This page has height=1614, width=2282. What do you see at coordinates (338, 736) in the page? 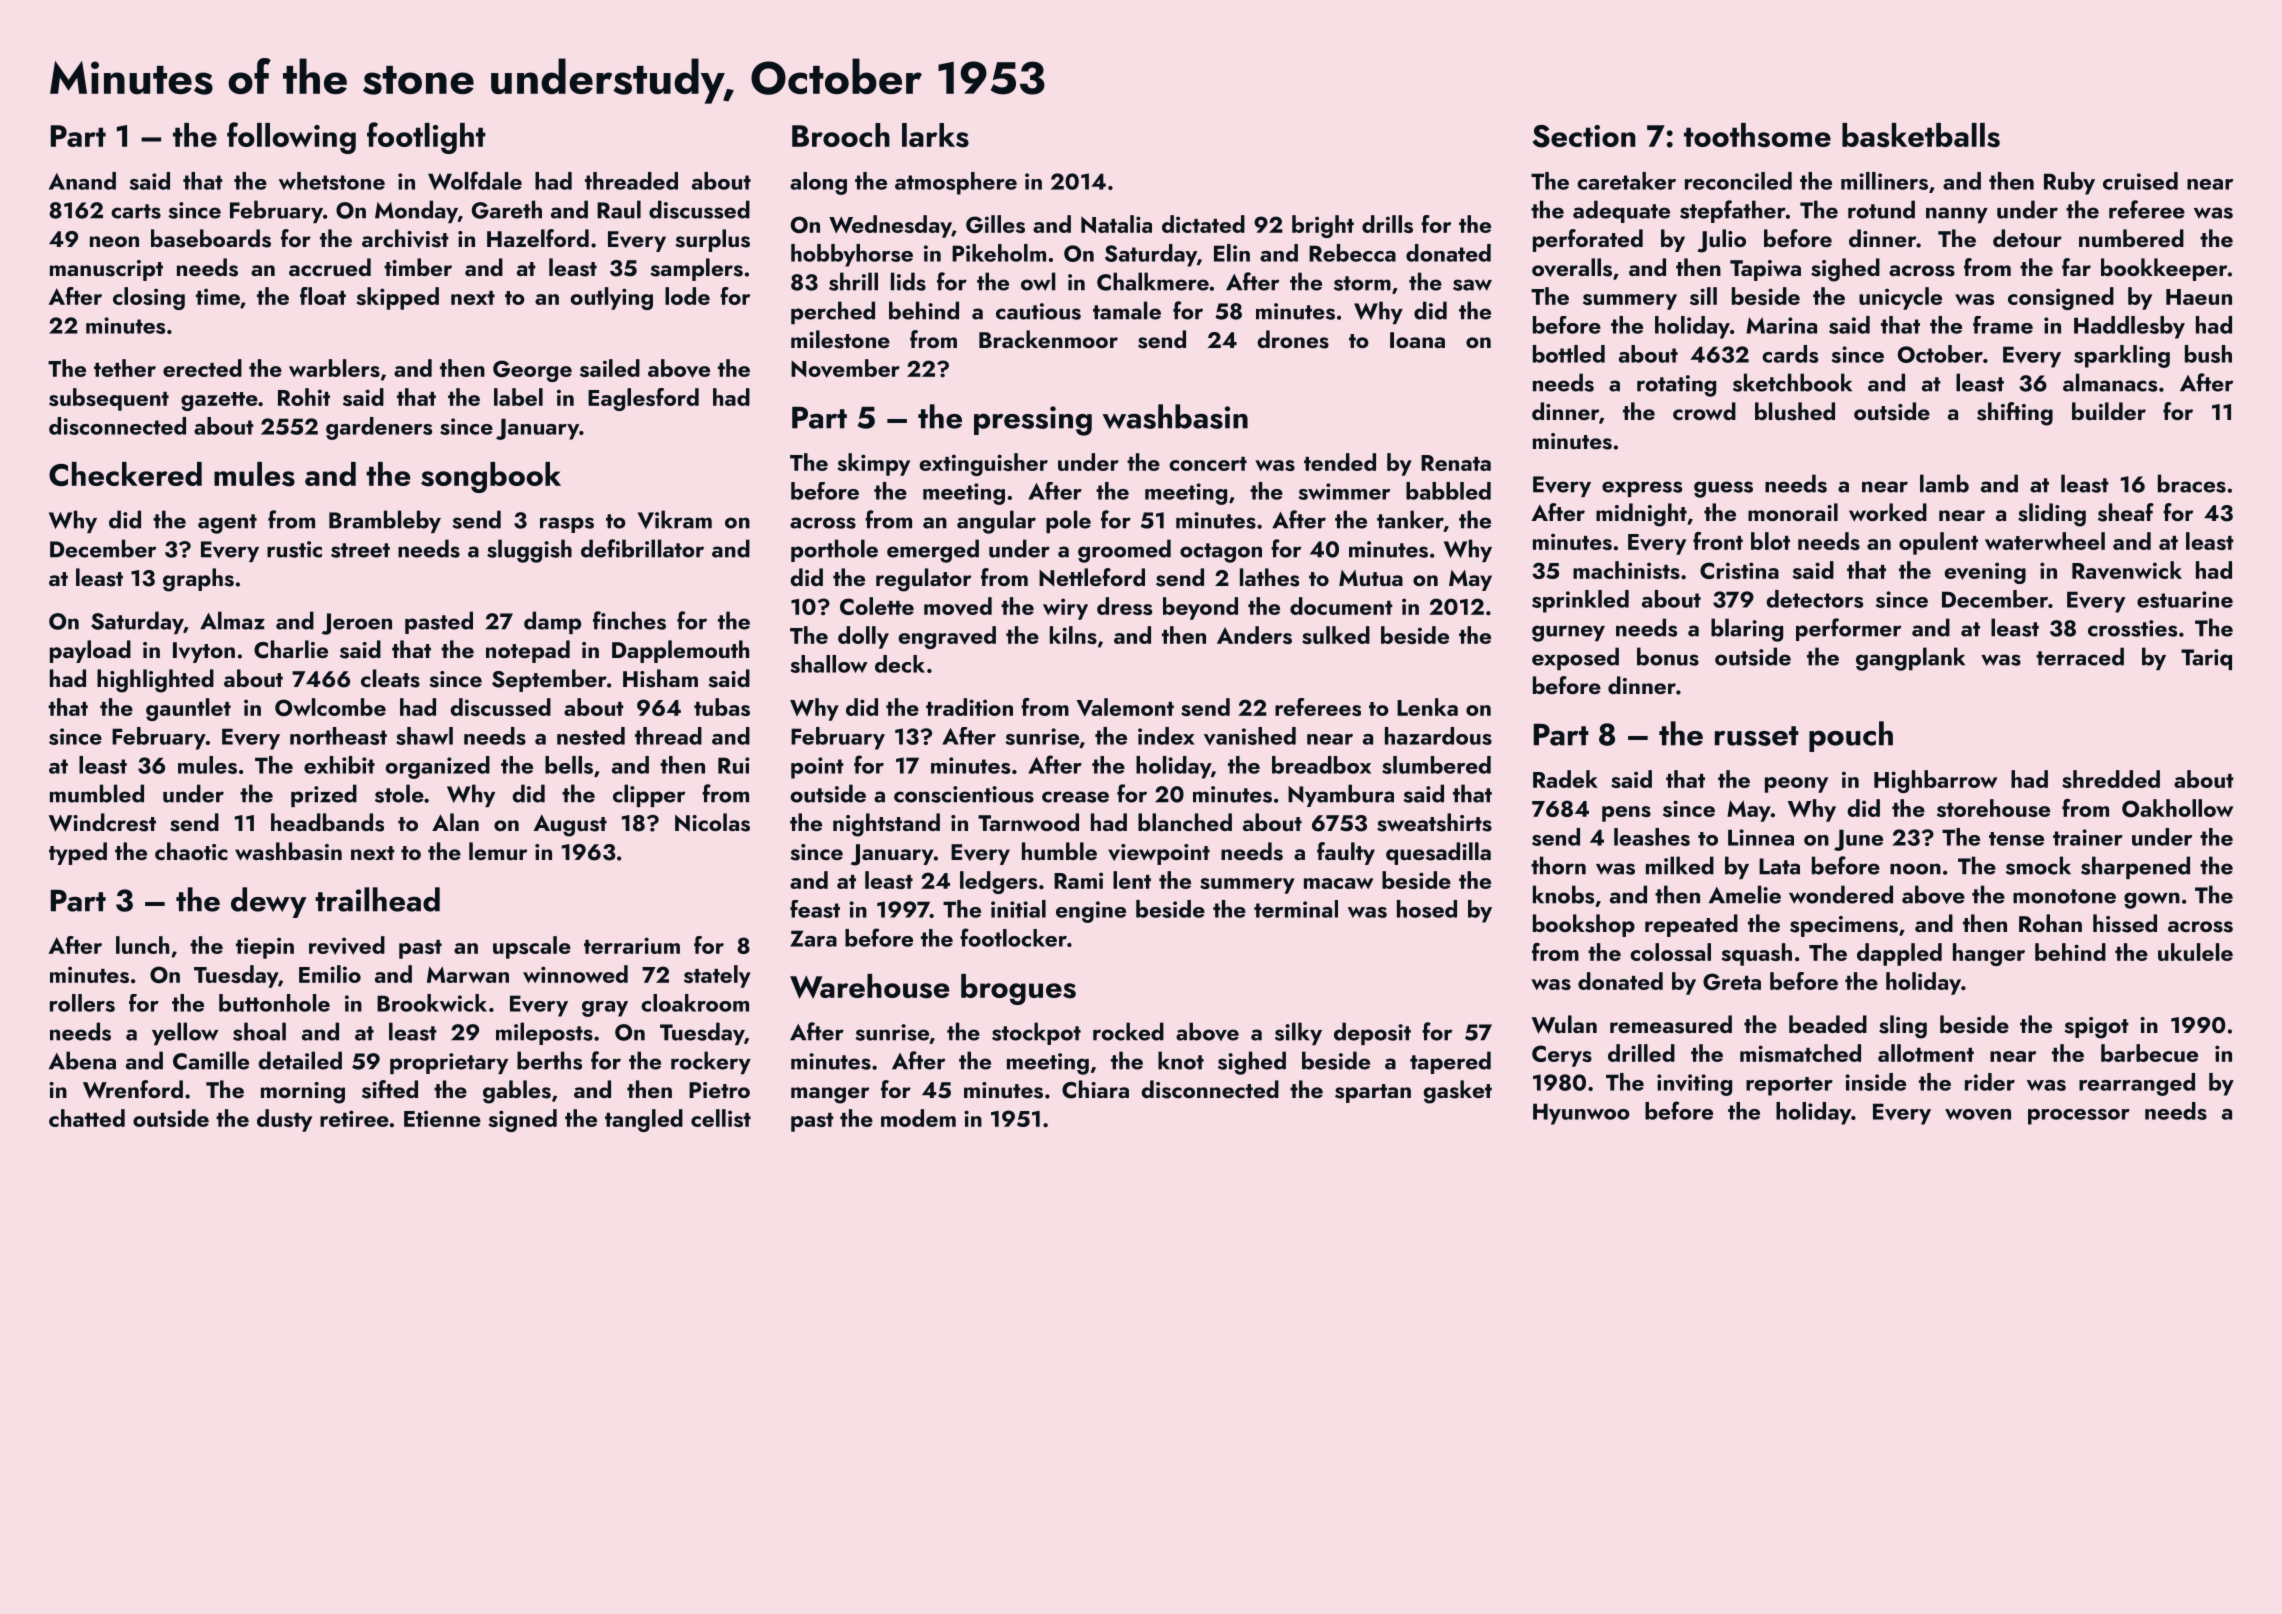
I see `northeast` at bounding box center [338, 736].
